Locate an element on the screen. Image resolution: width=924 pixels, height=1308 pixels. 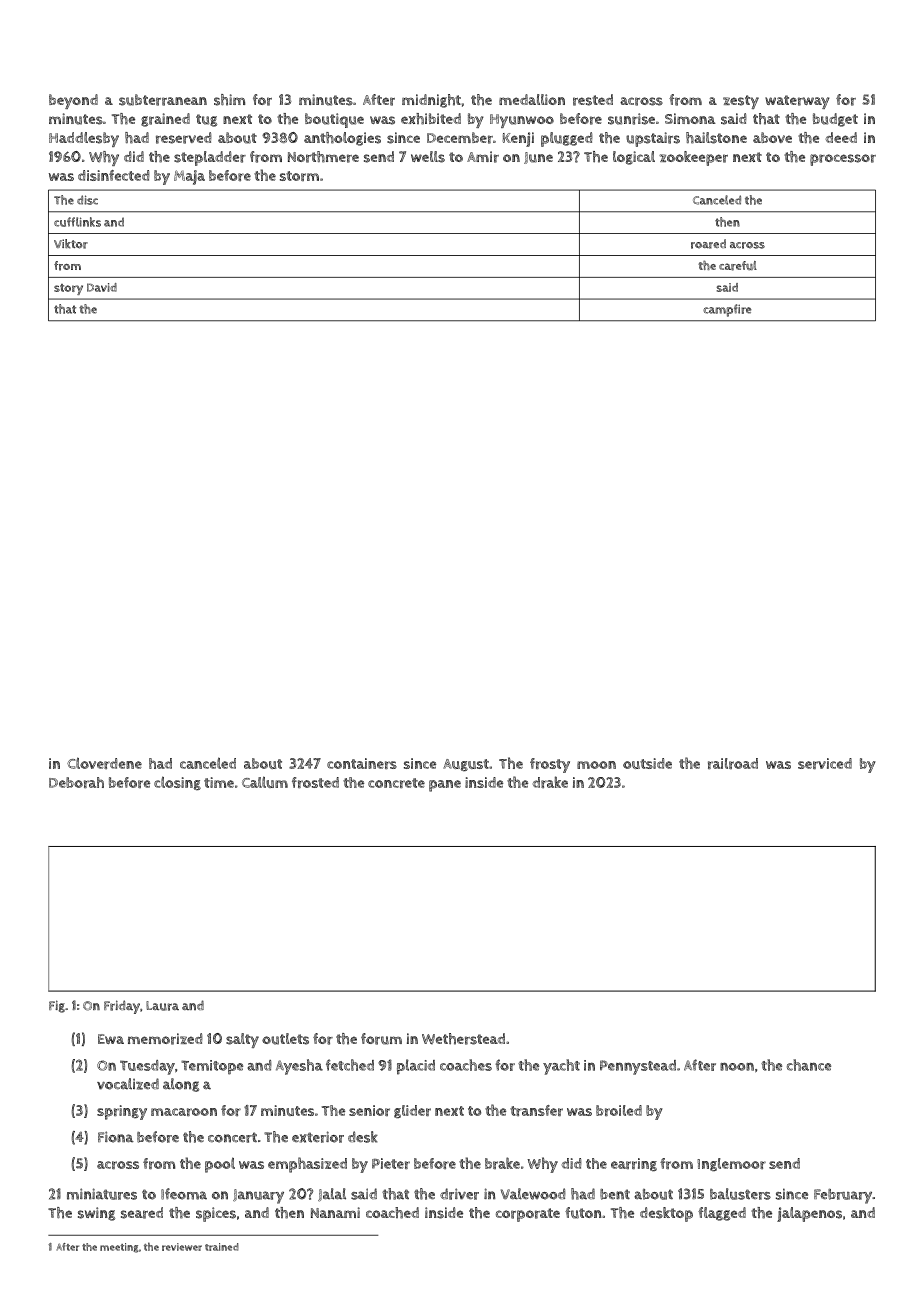
salty is located at coordinates (242, 1040).
